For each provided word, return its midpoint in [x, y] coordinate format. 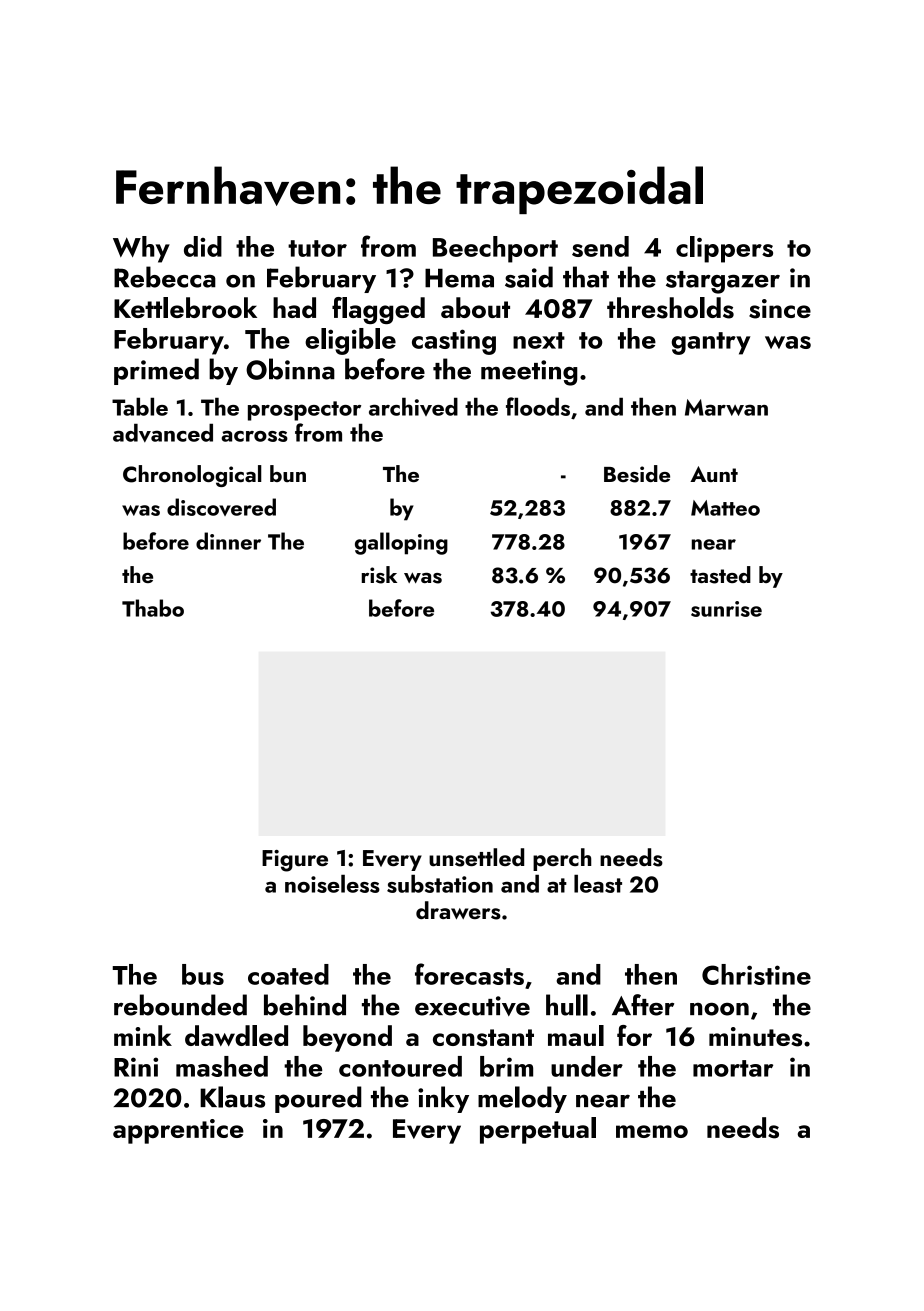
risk [379, 575]
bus [203, 974]
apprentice [178, 1131]
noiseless [332, 884]
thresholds [670, 308]
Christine [756, 974]
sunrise [726, 609]
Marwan [726, 407]
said [529, 277]
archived [413, 407]
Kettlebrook [185, 307]
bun [288, 473]
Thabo [153, 608]
